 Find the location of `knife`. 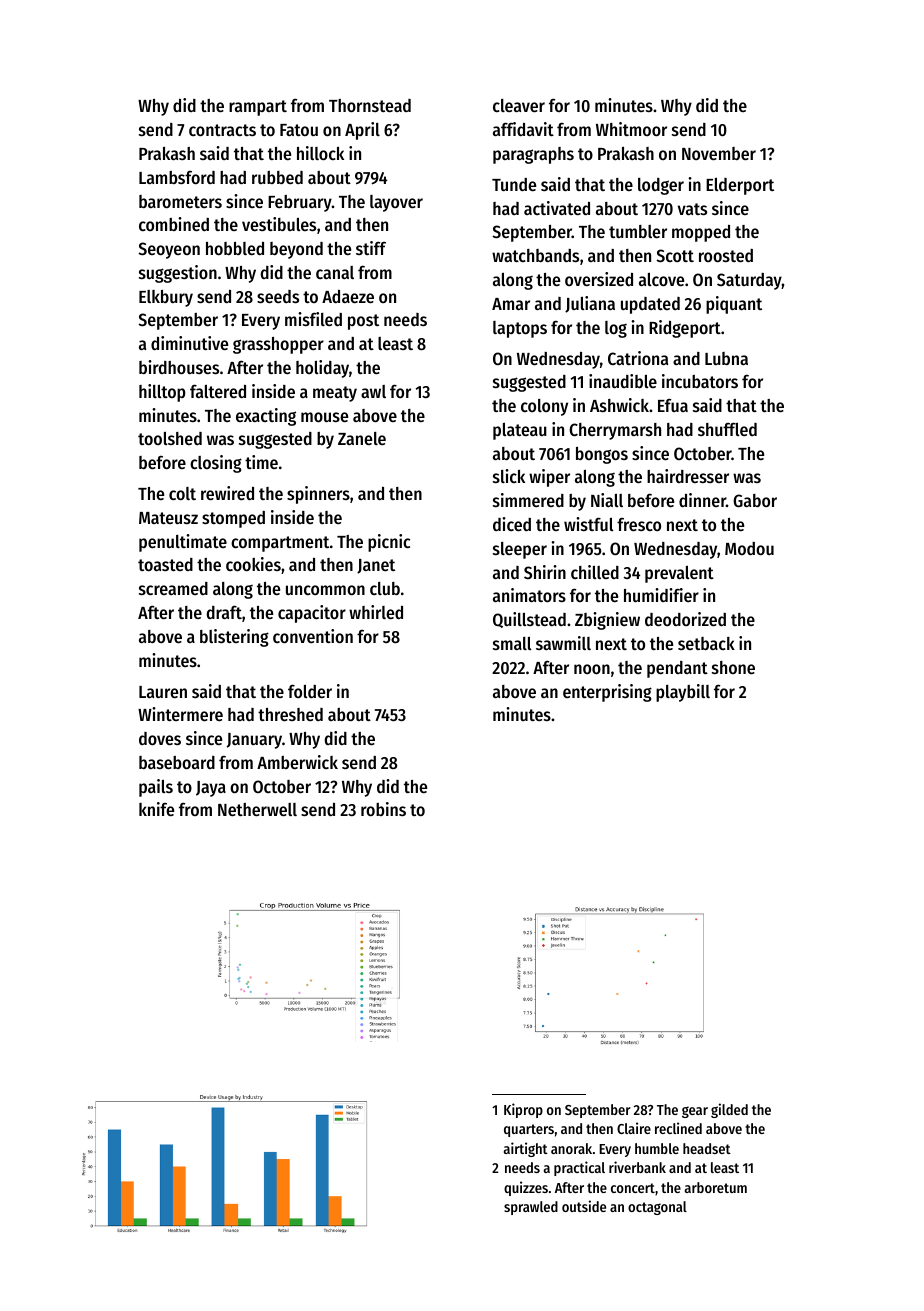

knife is located at coordinates (156, 809).
